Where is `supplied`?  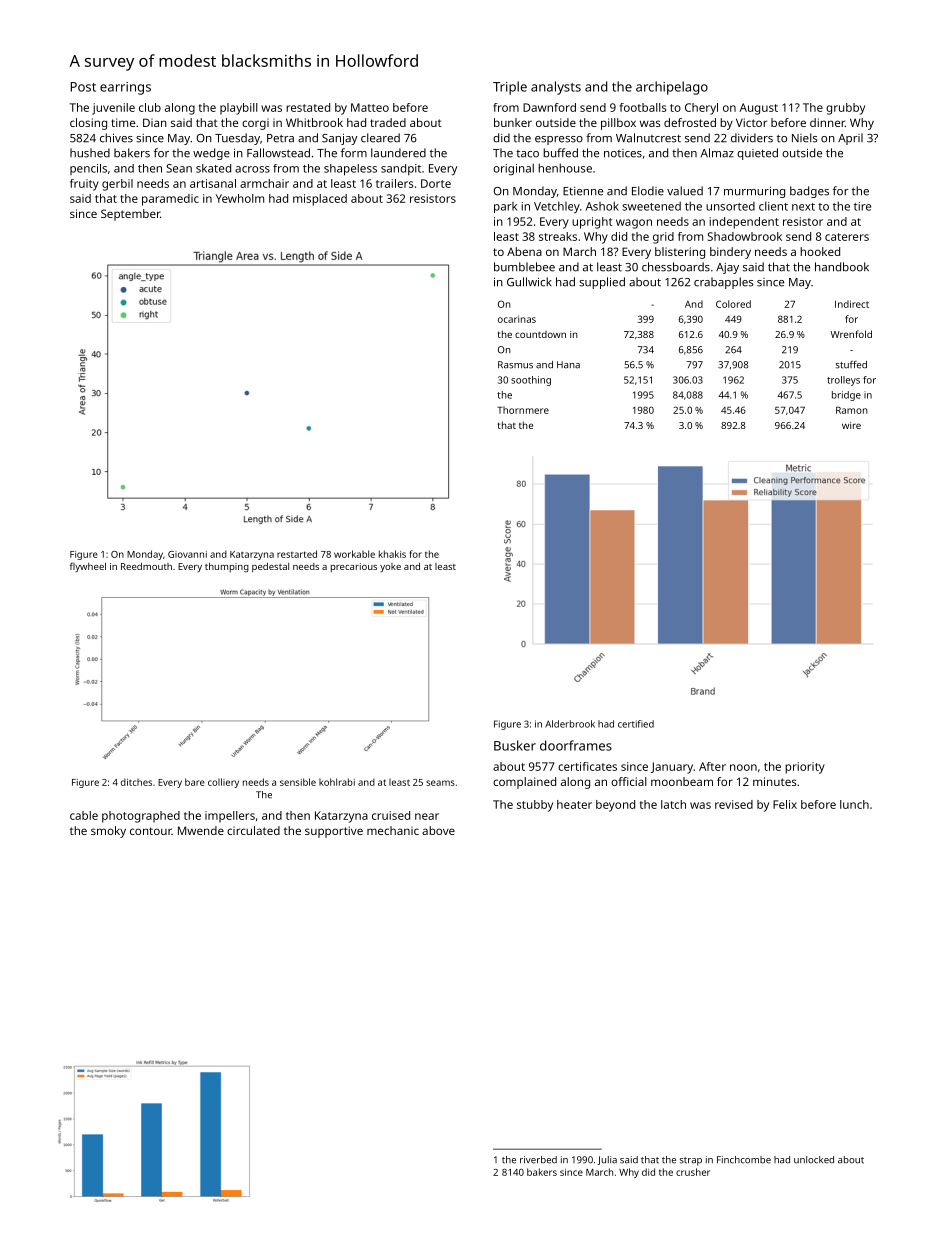 supplied is located at coordinates (602, 283).
